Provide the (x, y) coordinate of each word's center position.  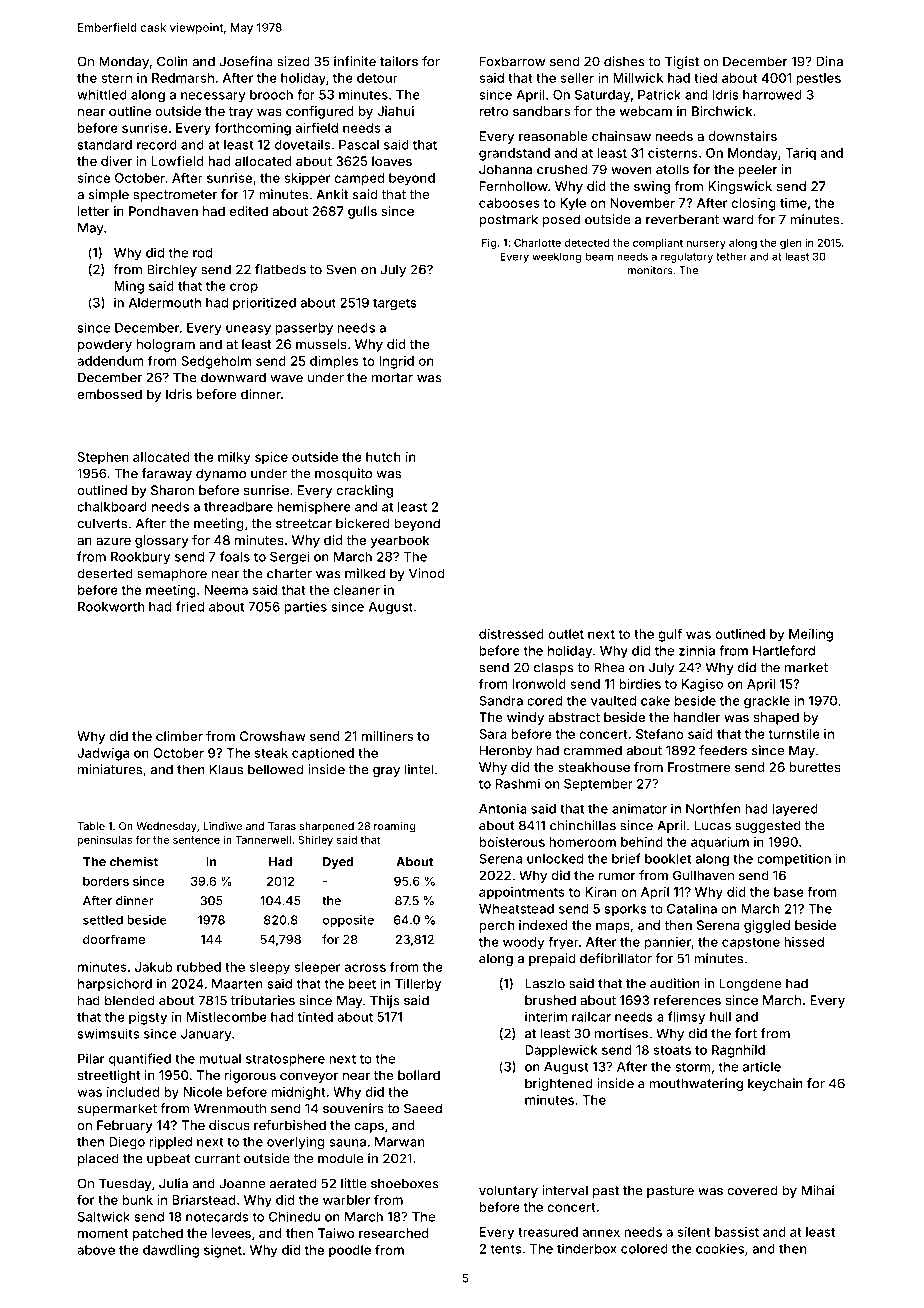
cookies (720, 1248)
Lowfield (177, 161)
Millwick (638, 78)
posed (561, 220)
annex (601, 1233)
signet (223, 1251)
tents (505, 1249)
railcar (591, 1016)
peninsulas (105, 840)
